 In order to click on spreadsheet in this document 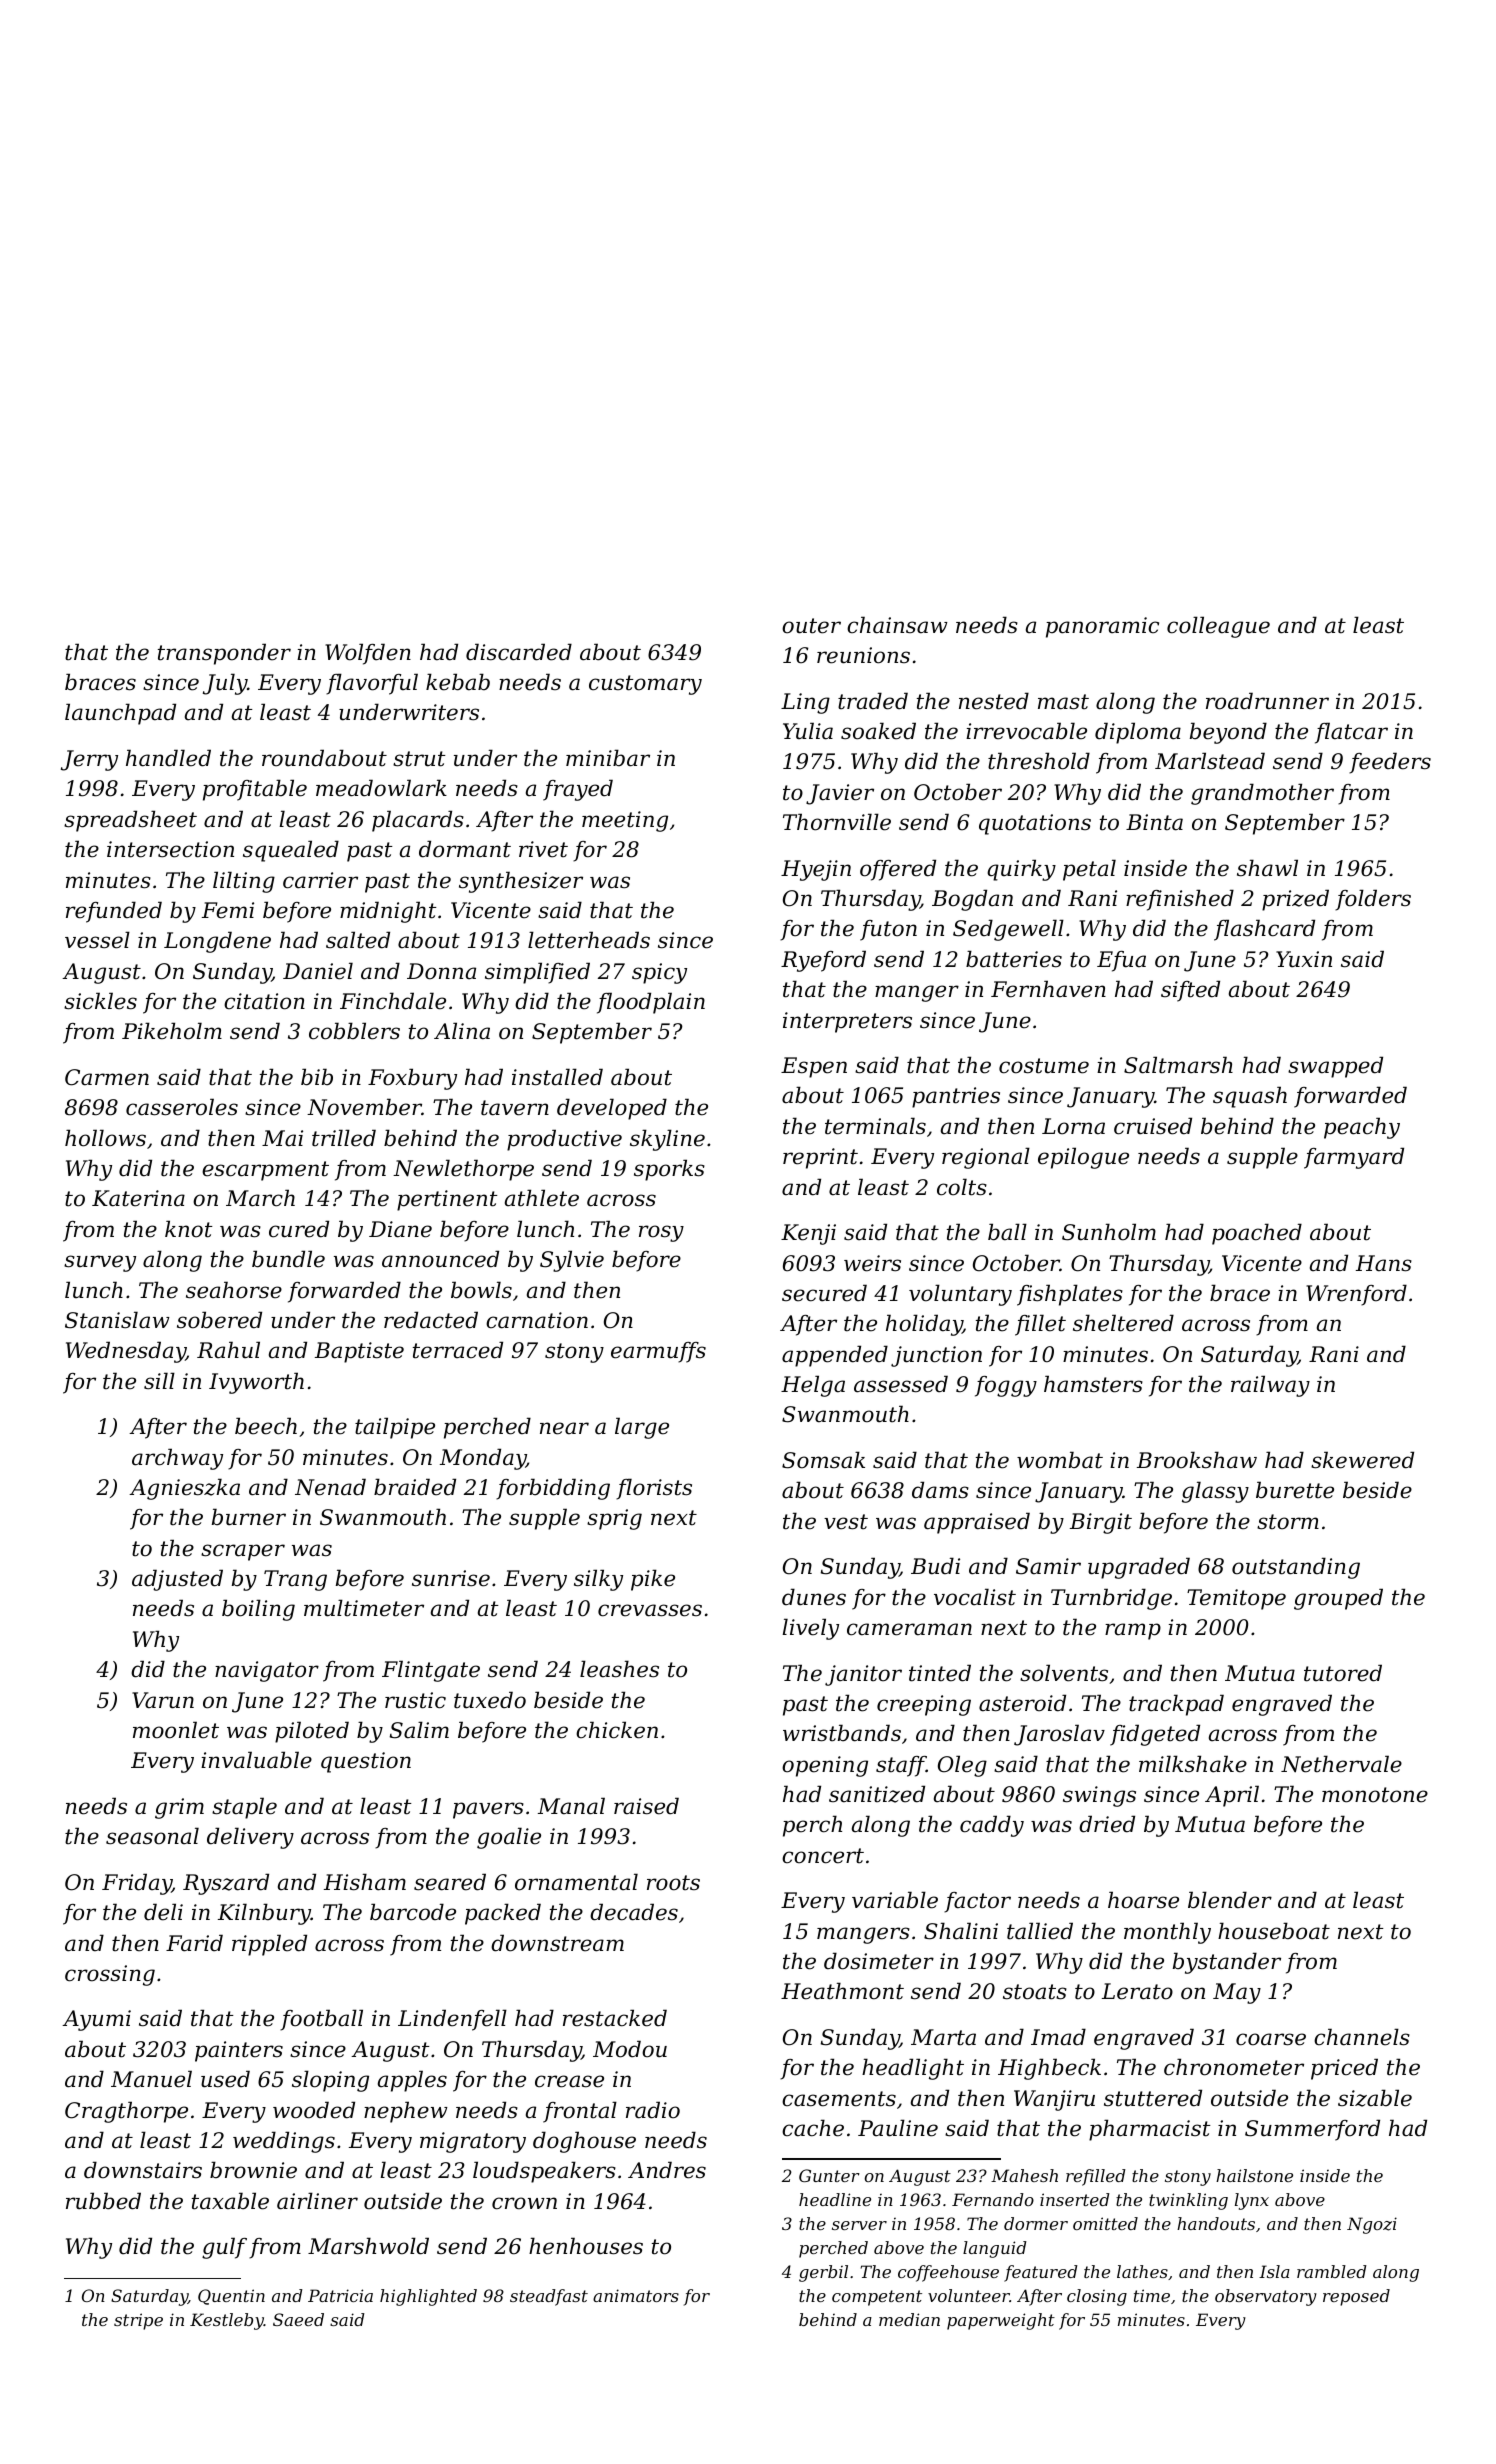, I will do `click(130, 821)`.
